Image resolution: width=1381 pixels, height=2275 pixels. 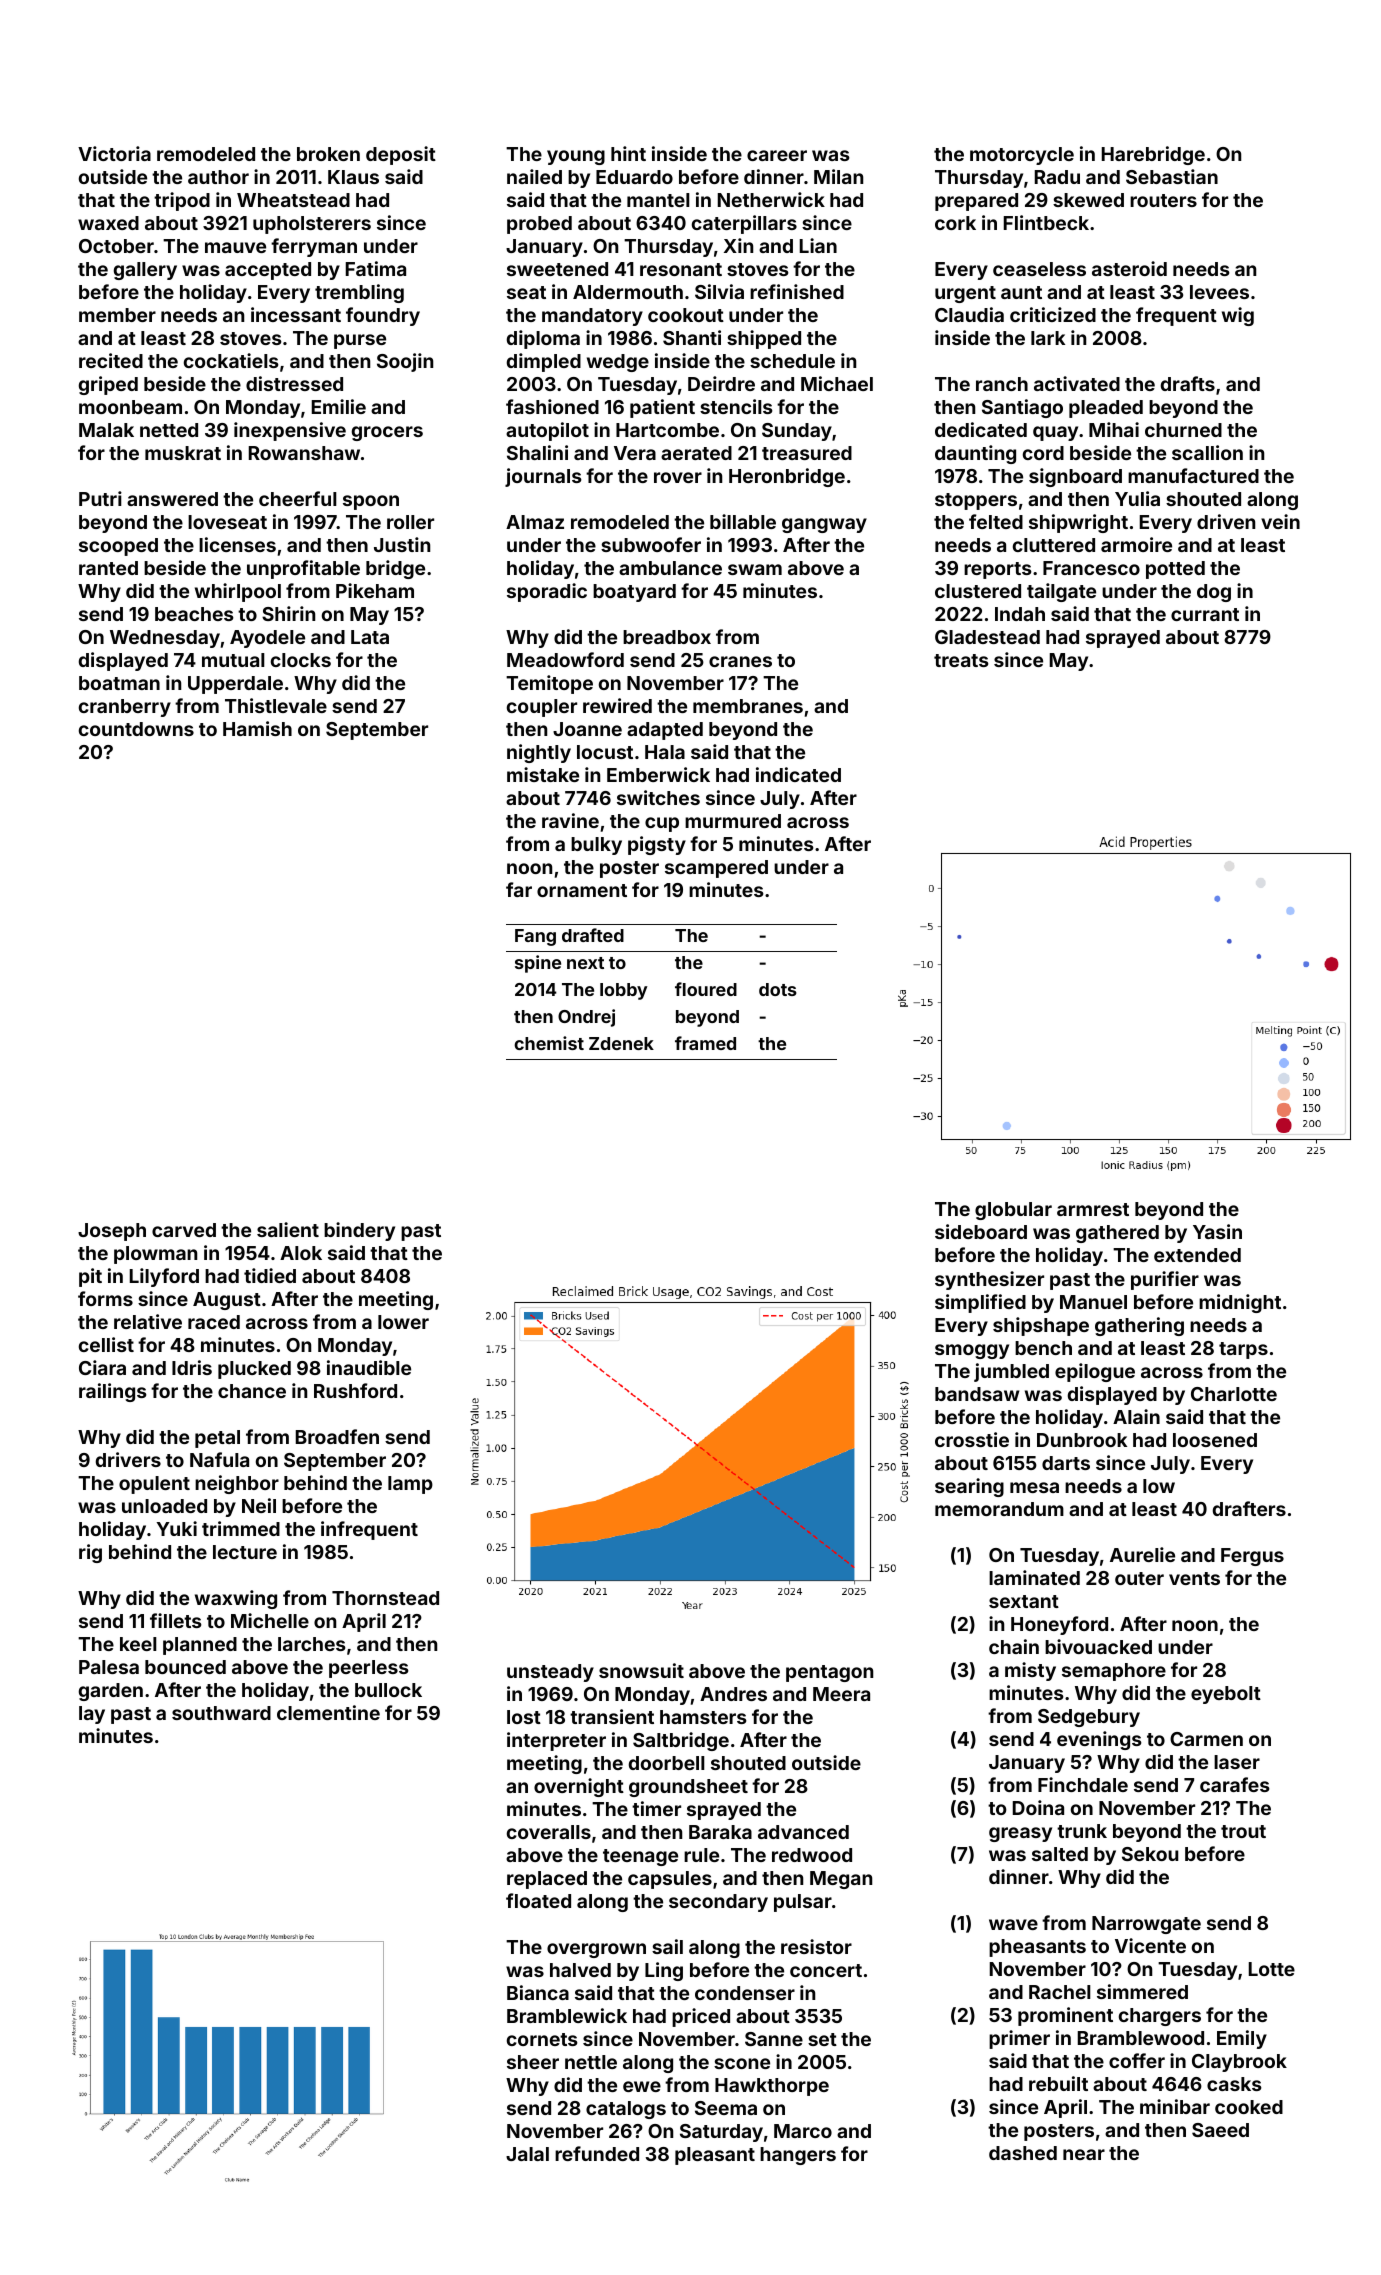 What do you see at coordinates (748, 706) in the screenshot?
I see `membranes` at bounding box center [748, 706].
